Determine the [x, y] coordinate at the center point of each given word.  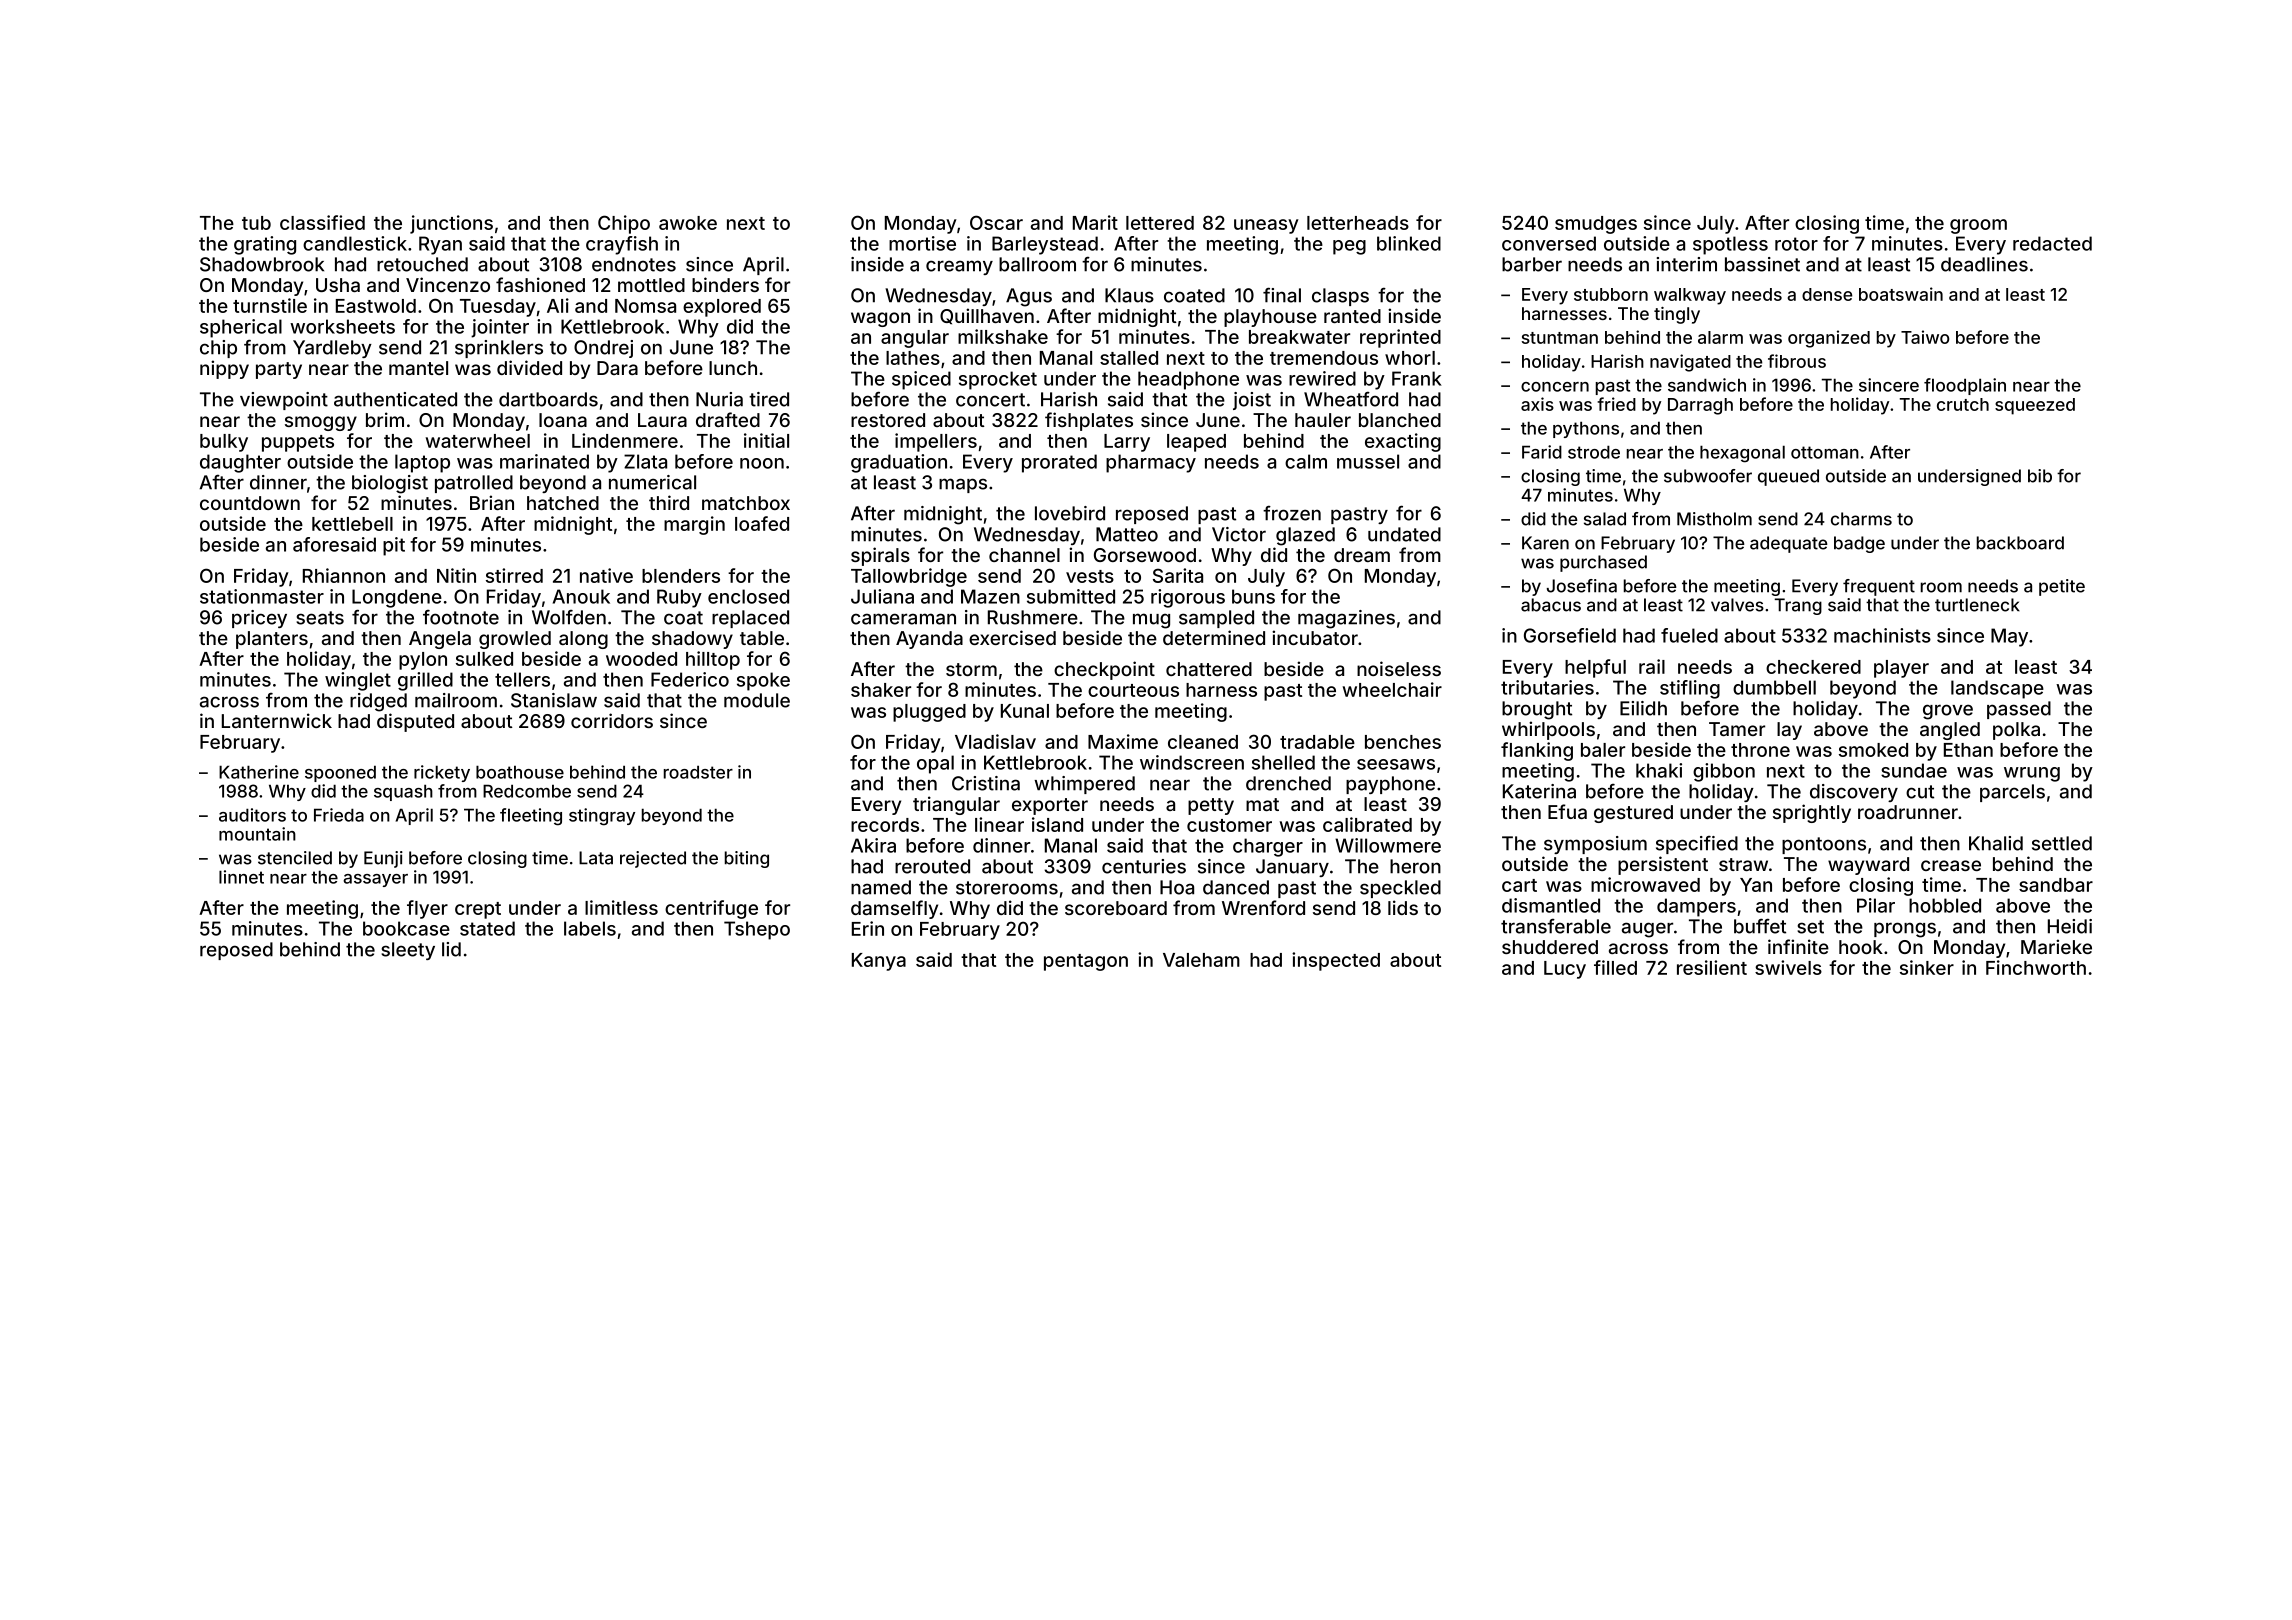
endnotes [634, 264]
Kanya [879, 962]
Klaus [1129, 295]
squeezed [2035, 406]
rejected [653, 859]
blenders [681, 576]
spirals [880, 556]
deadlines [1984, 264]
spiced [921, 380]
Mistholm [1714, 519]
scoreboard [1116, 908]
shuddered [1550, 947]
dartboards [548, 399]
